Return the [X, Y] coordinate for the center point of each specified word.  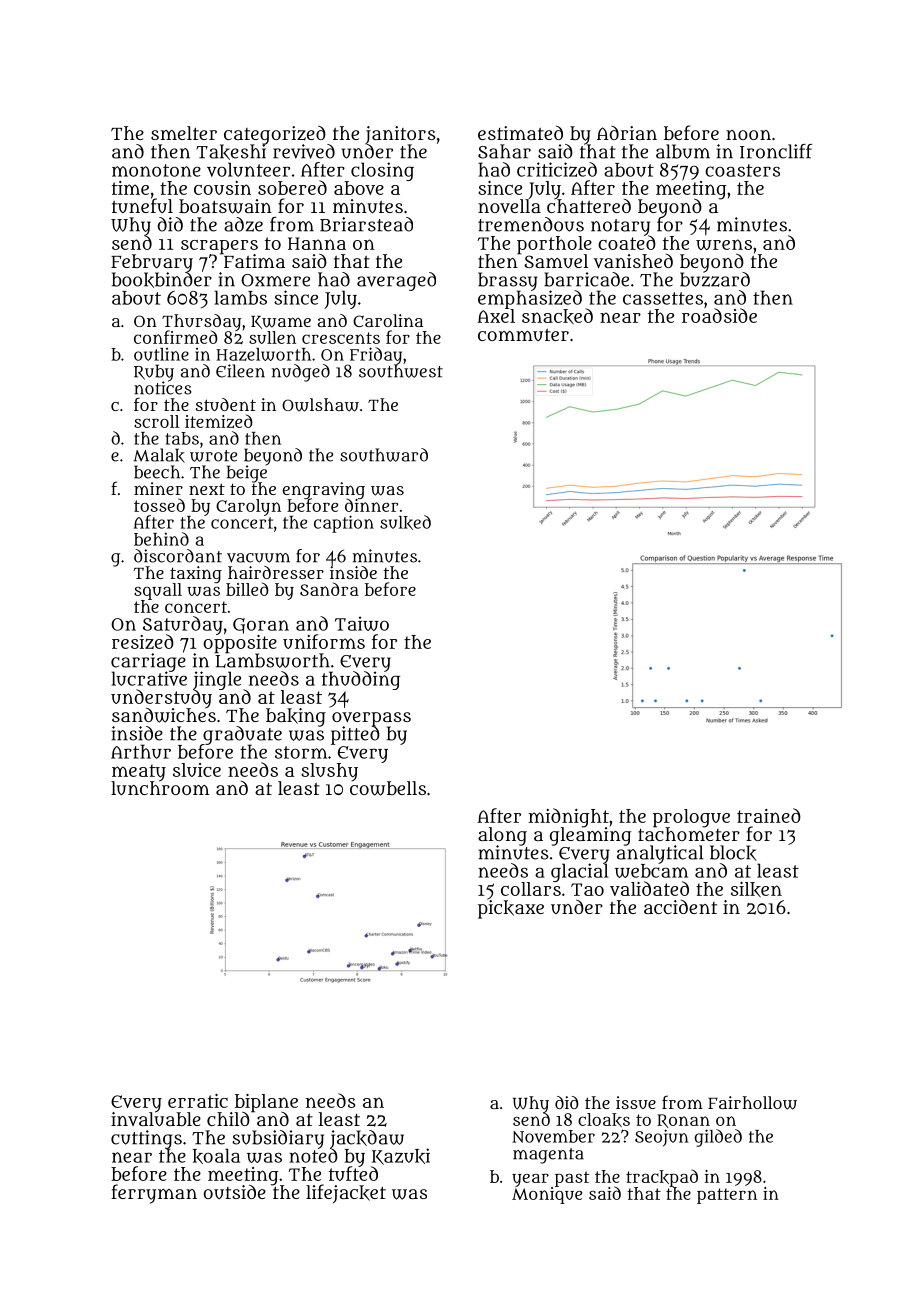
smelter [184, 133]
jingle [218, 680]
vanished [633, 261]
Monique [547, 1195]
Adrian [627, 133]
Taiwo [362, 623]
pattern [727, 1196]
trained [769, 815]
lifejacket [346, 1193]
